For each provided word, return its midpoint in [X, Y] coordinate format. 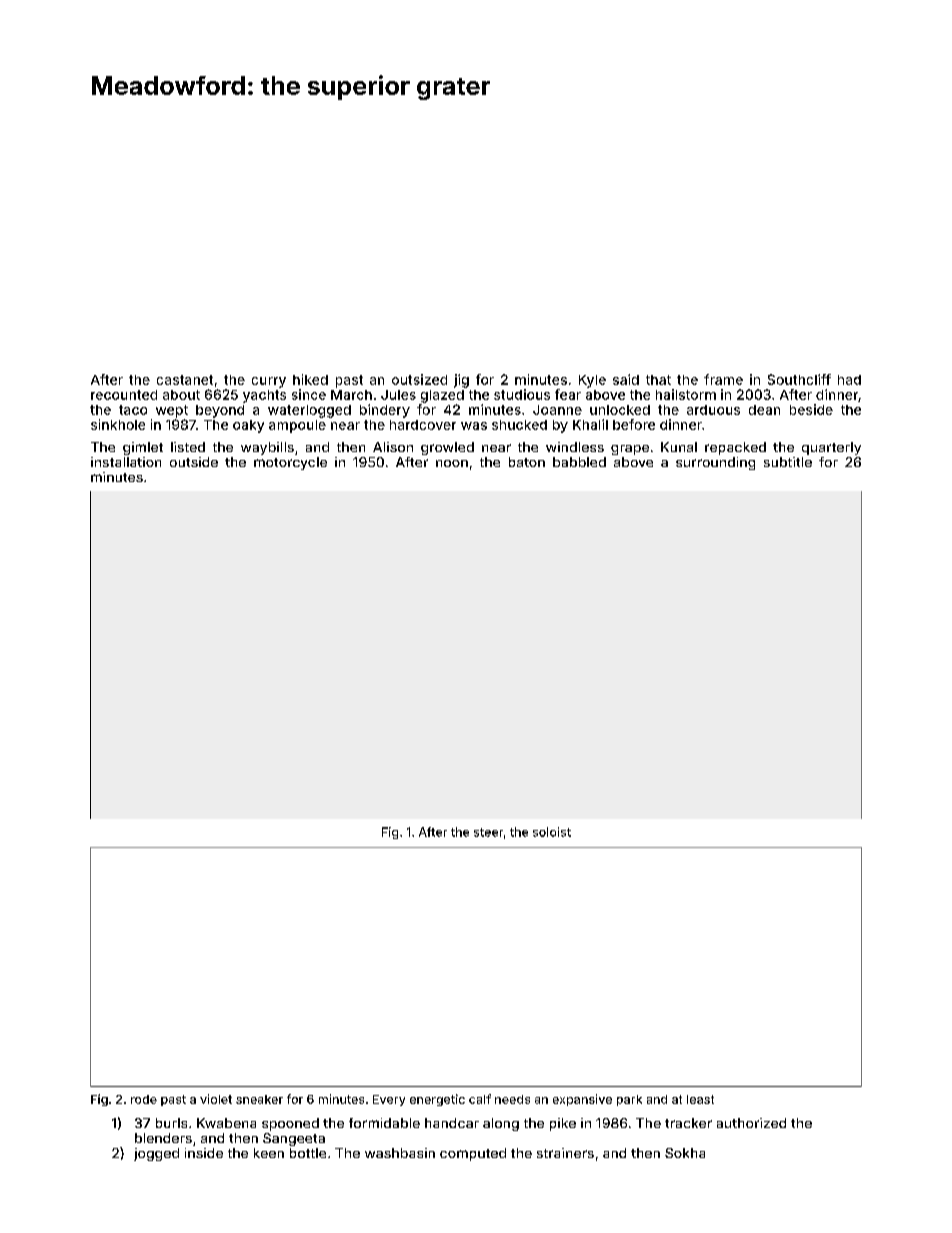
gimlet [143, 448]
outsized [419, 379]
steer [488, 832]
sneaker [259, 1099]
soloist [552, 832]
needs [512, 1099]
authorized [751, 1123]
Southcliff [799, 379]
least [700, 1099]
